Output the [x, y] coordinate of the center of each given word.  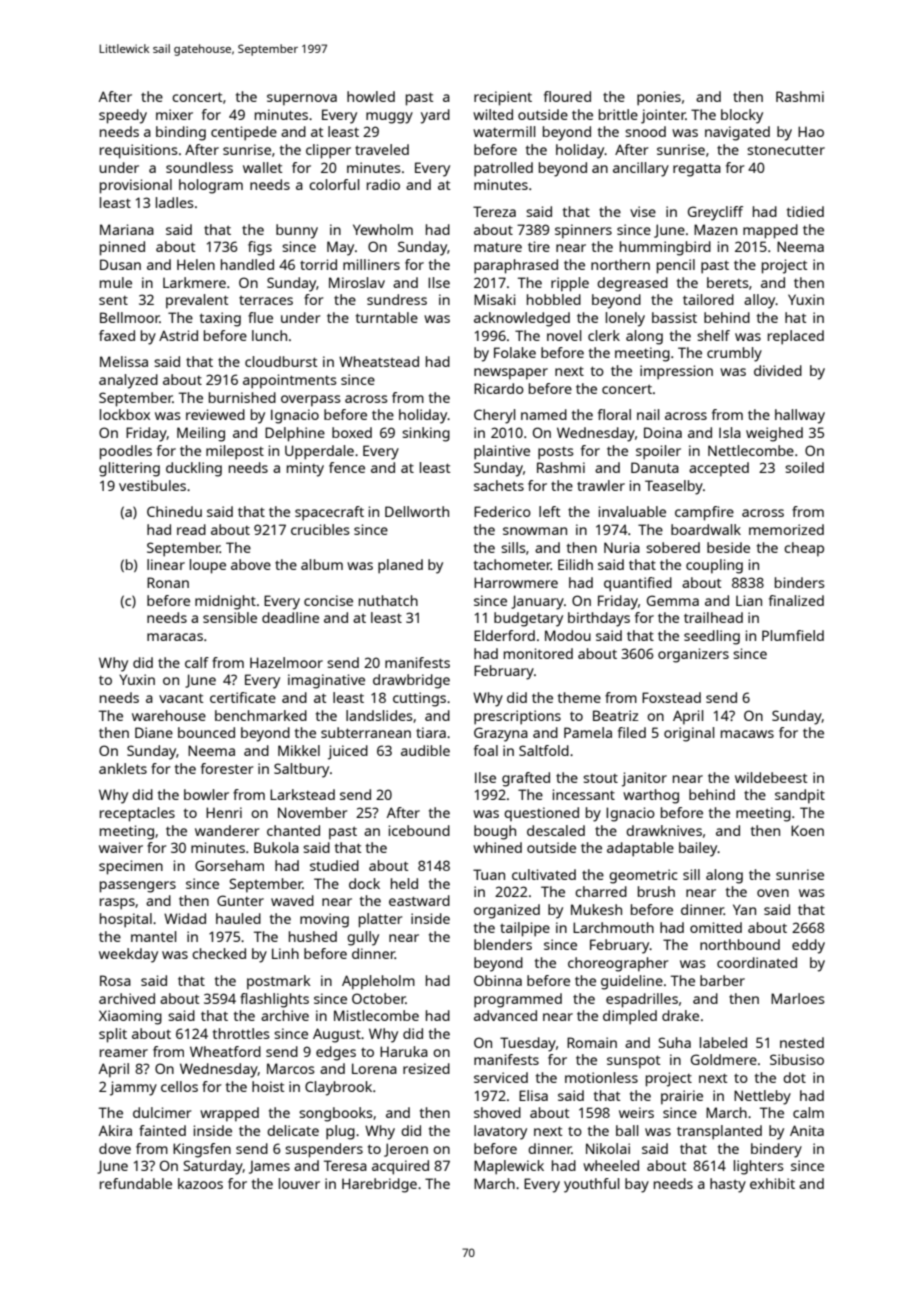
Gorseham [229, 865]
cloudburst [281, 361]
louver [299, 1183]
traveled [382, 149]
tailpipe [525, 929]
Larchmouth [613, 927]
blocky [742, 116]
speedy [123, 116]
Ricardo [499, 388]
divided [778, 370]
